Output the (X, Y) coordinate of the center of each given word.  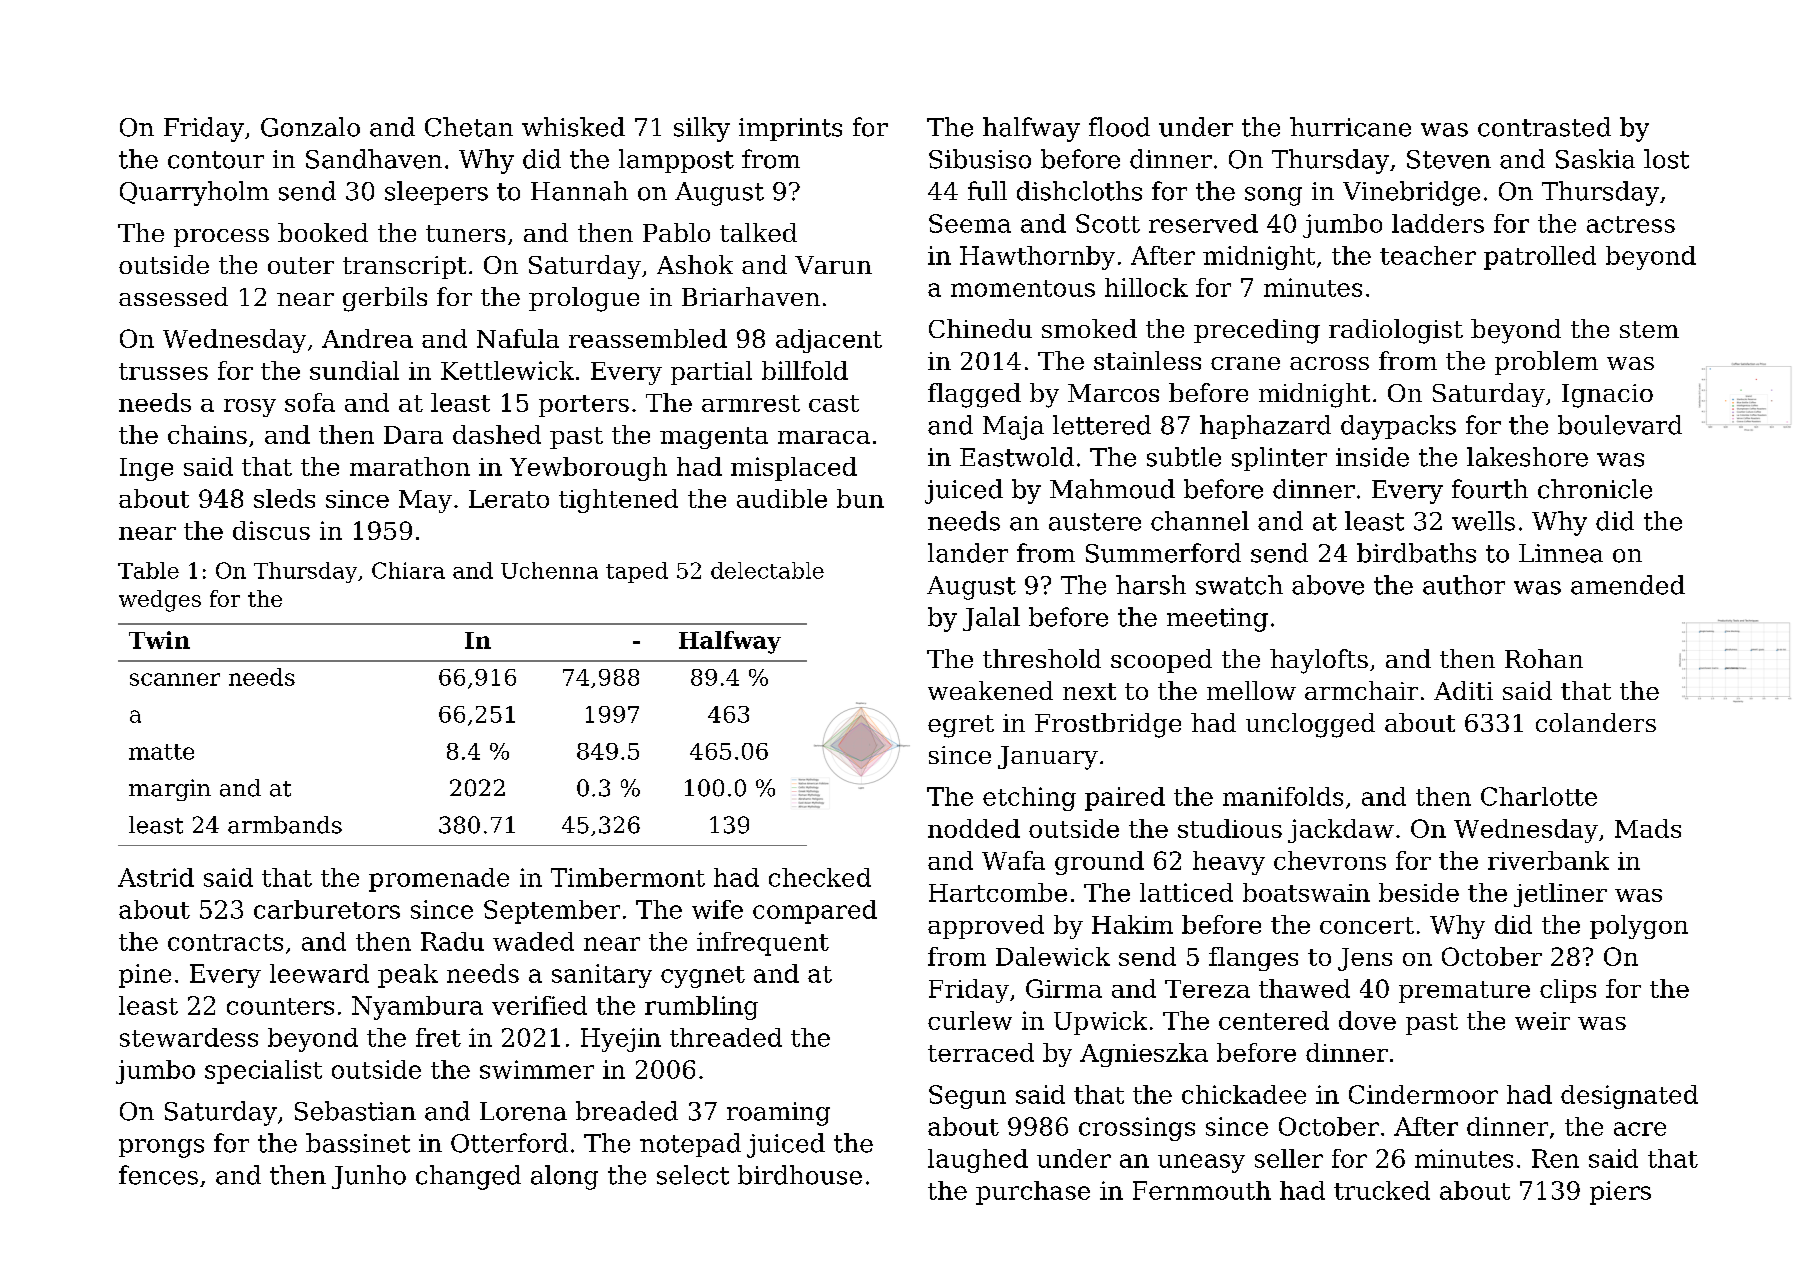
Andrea (367, 338)
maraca (824, 437)
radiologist (1396, 331)
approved (986, 927)
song (1273, 196)
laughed (978, 1161)
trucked (1382, 1190)
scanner (175, 679)
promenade (439, 880)
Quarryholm (194, 193)
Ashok (695, 264)
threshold (1042, 658)
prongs (161, 1148)
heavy (1229, 863)
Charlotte (1539, 796)
